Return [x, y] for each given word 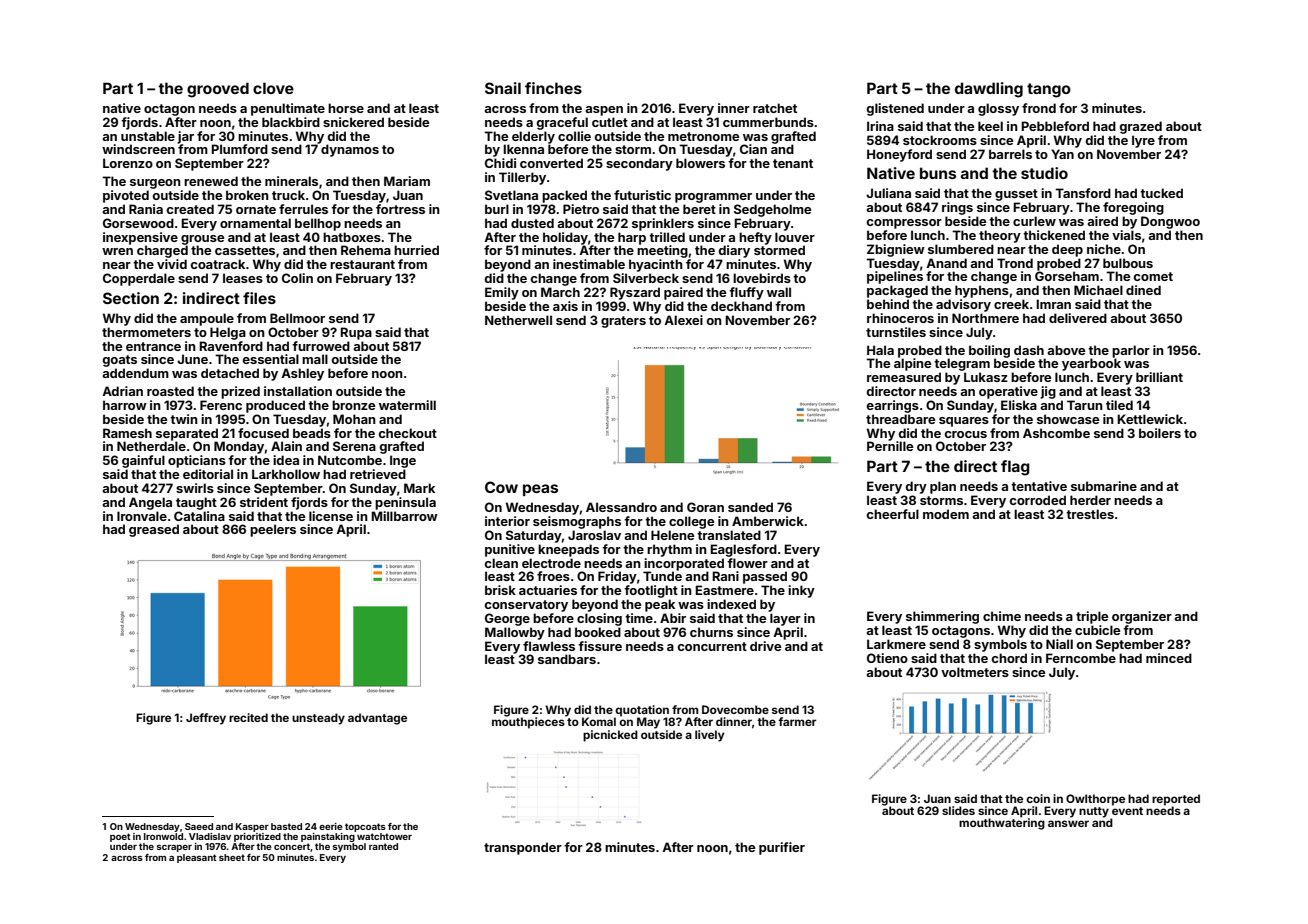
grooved [218, 90]
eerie [331, 826]
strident [264, 502]
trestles [1090, 514]
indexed [731, 604]
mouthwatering [1002, 824]
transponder [523, 848]
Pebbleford [1055, 126]
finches [553, 88]
